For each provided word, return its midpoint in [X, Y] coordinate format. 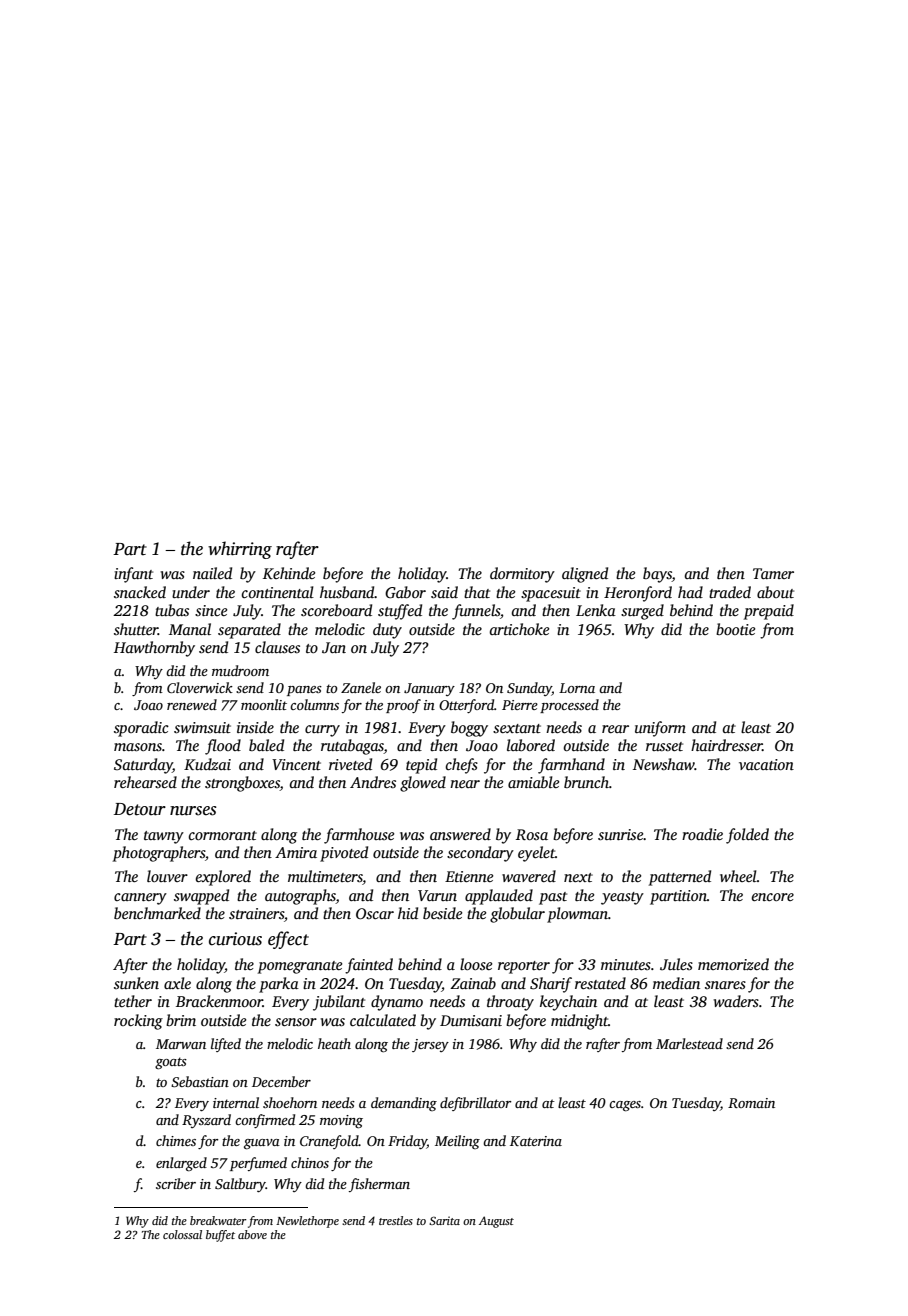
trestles [396, 1220]
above [252, 1234]
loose [476, 964]
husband [347, 592]
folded [747, 836]
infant [133, 575]
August [496, 1222]
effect [288, 940]
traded [730, 592]
